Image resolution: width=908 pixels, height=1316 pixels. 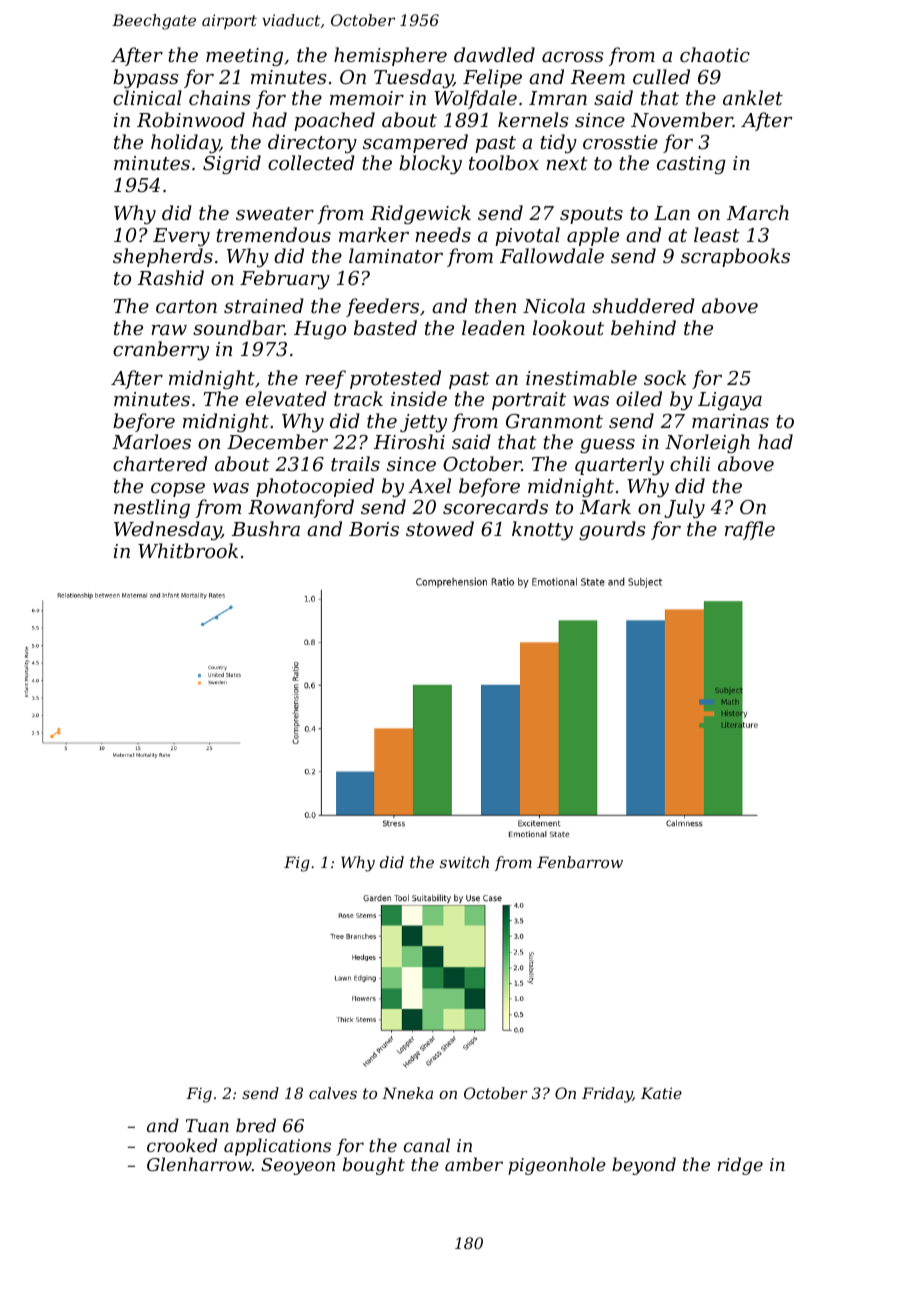 I want to click on inestimable, so click(x=581, y=377).
